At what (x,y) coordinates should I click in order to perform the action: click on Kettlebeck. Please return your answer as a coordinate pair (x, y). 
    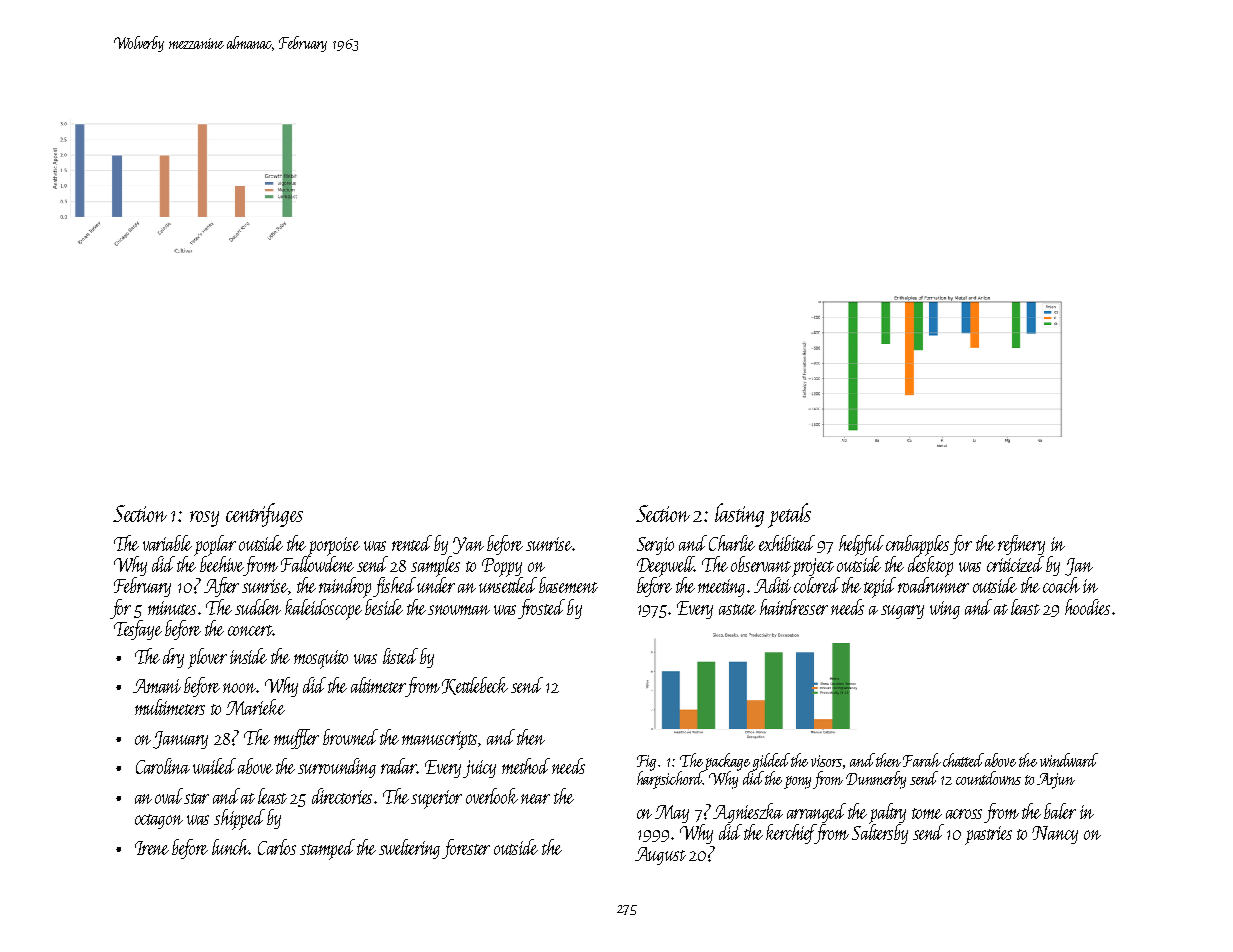
    Looking at the image, I should click on (475, 686).
